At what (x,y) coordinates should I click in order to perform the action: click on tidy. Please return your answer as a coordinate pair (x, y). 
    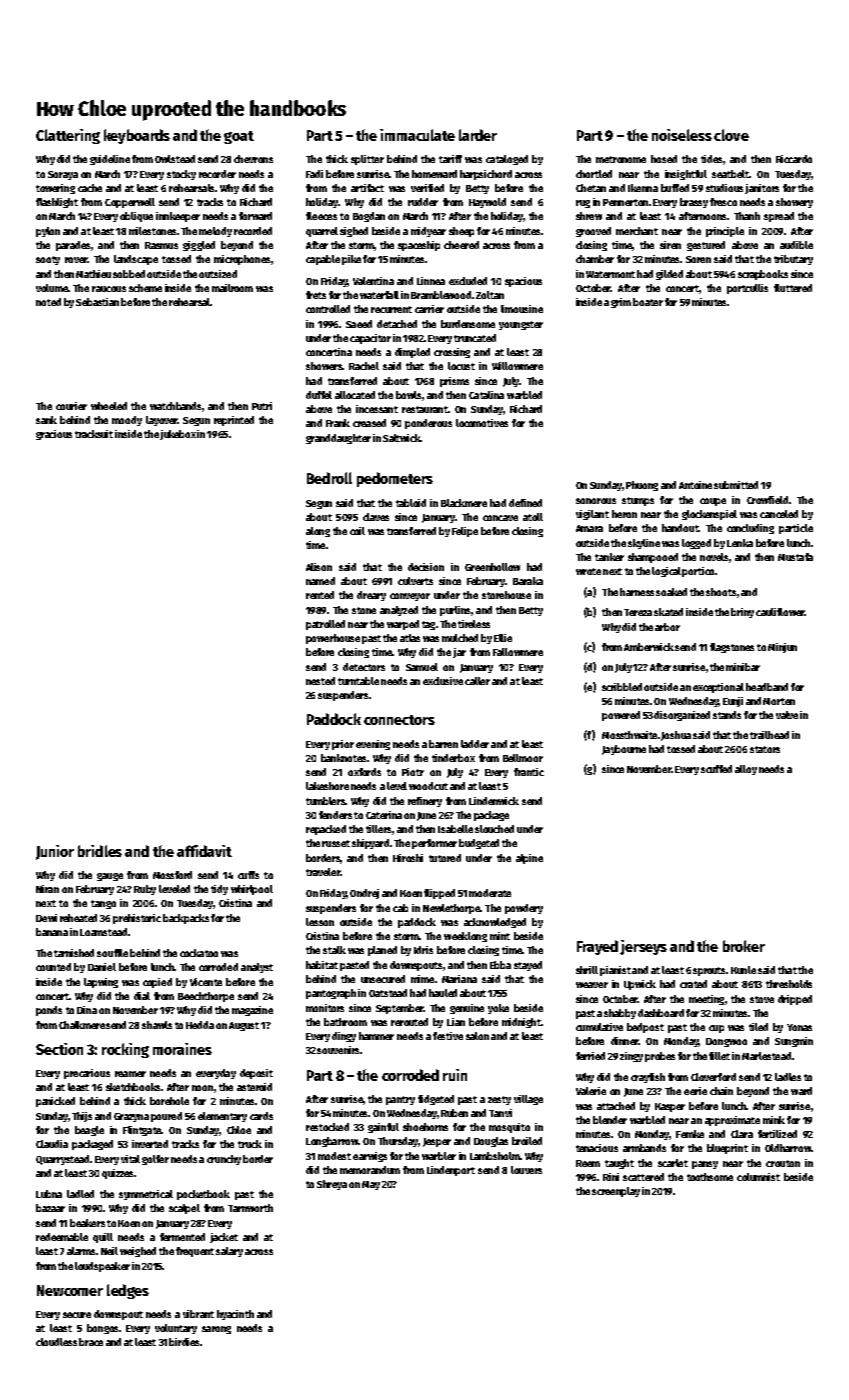
    Looking at the image, I should click on (219, 890).
